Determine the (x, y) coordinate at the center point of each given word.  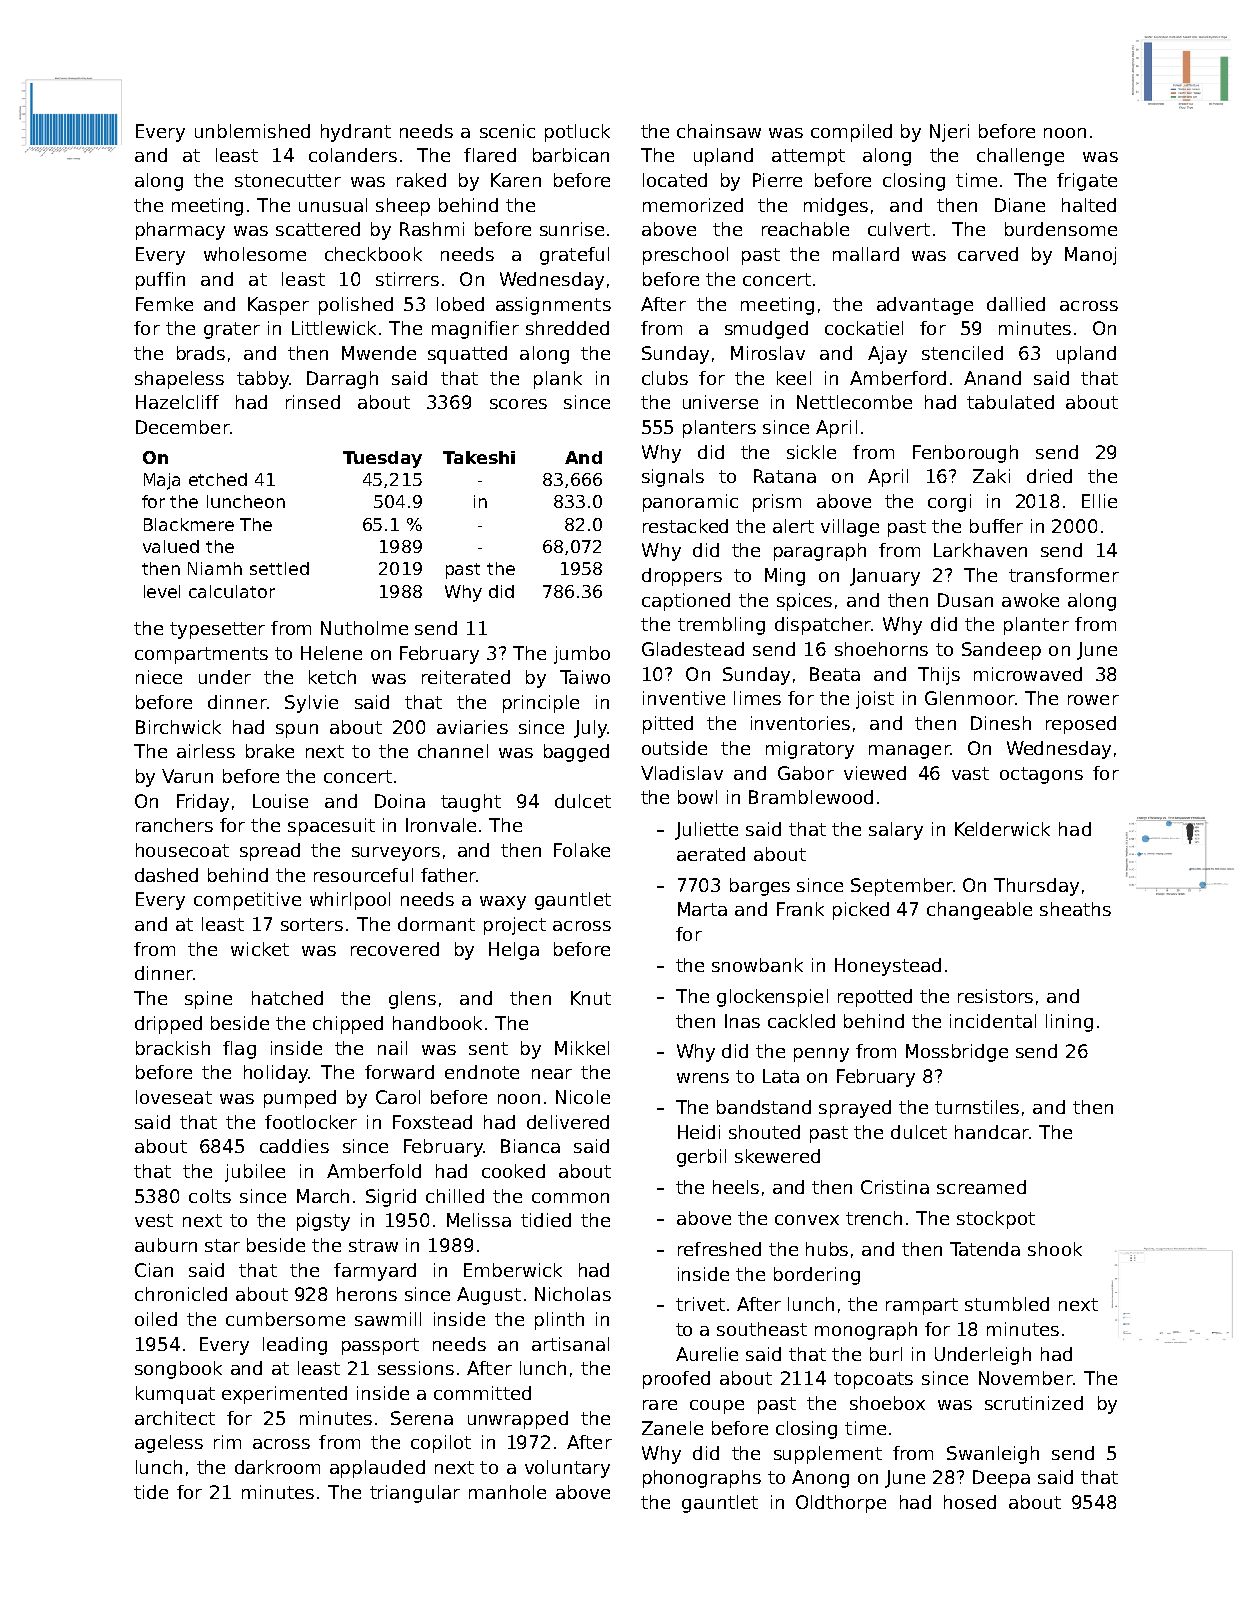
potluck (577, 133)
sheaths (1075, 909)
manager (909, 752)
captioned (686, 602)
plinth (559, 1321)
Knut (591, 998)
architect (175, 1418)
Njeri (949, 133)
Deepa (1001, 1479)
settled (279, 568)
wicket (260, 949)
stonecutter (288, 180)
